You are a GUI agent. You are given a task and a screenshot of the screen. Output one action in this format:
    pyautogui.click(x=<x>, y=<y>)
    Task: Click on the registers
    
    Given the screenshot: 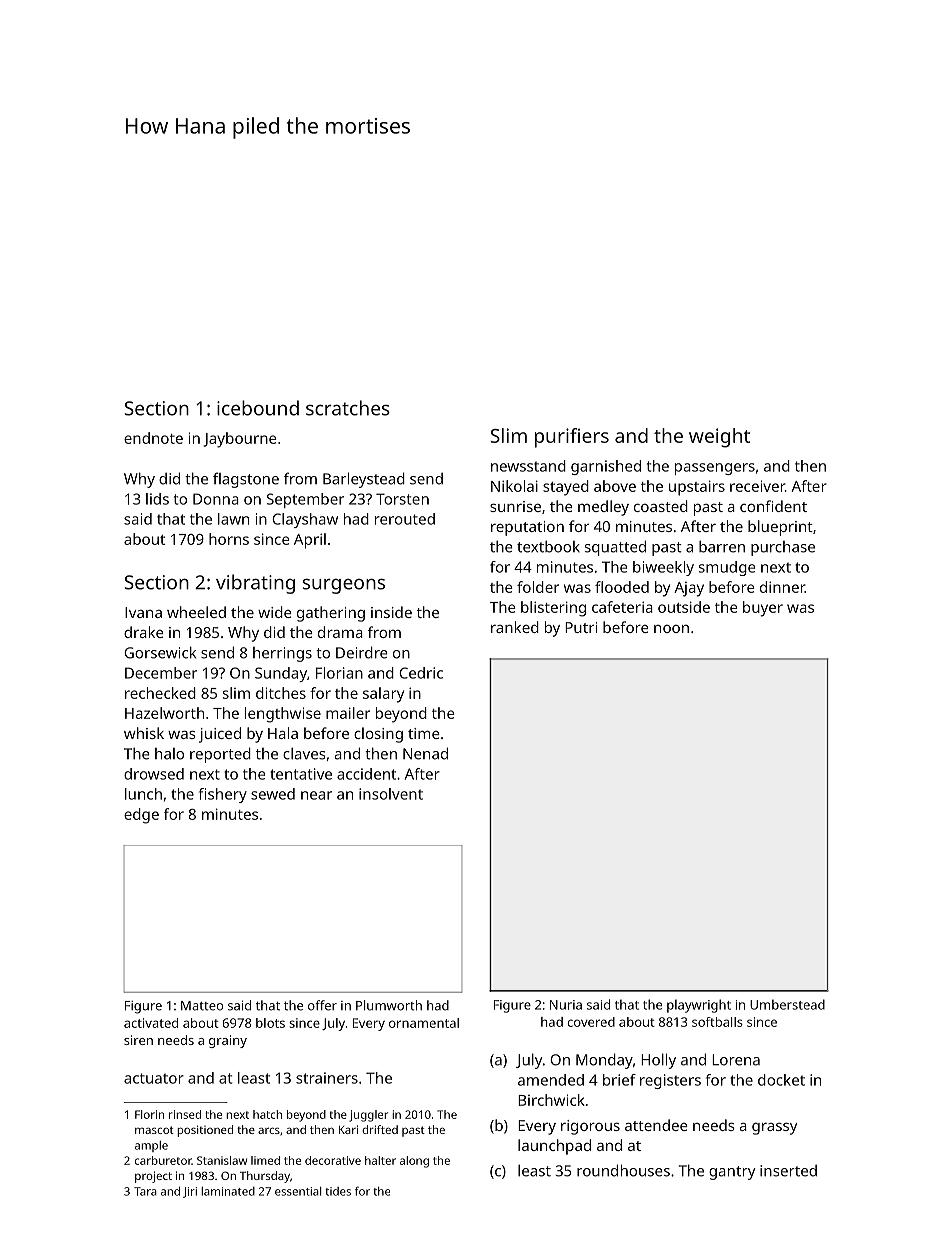 What is the action you would take?
    pyautogui.click(x=670, y=1081)
